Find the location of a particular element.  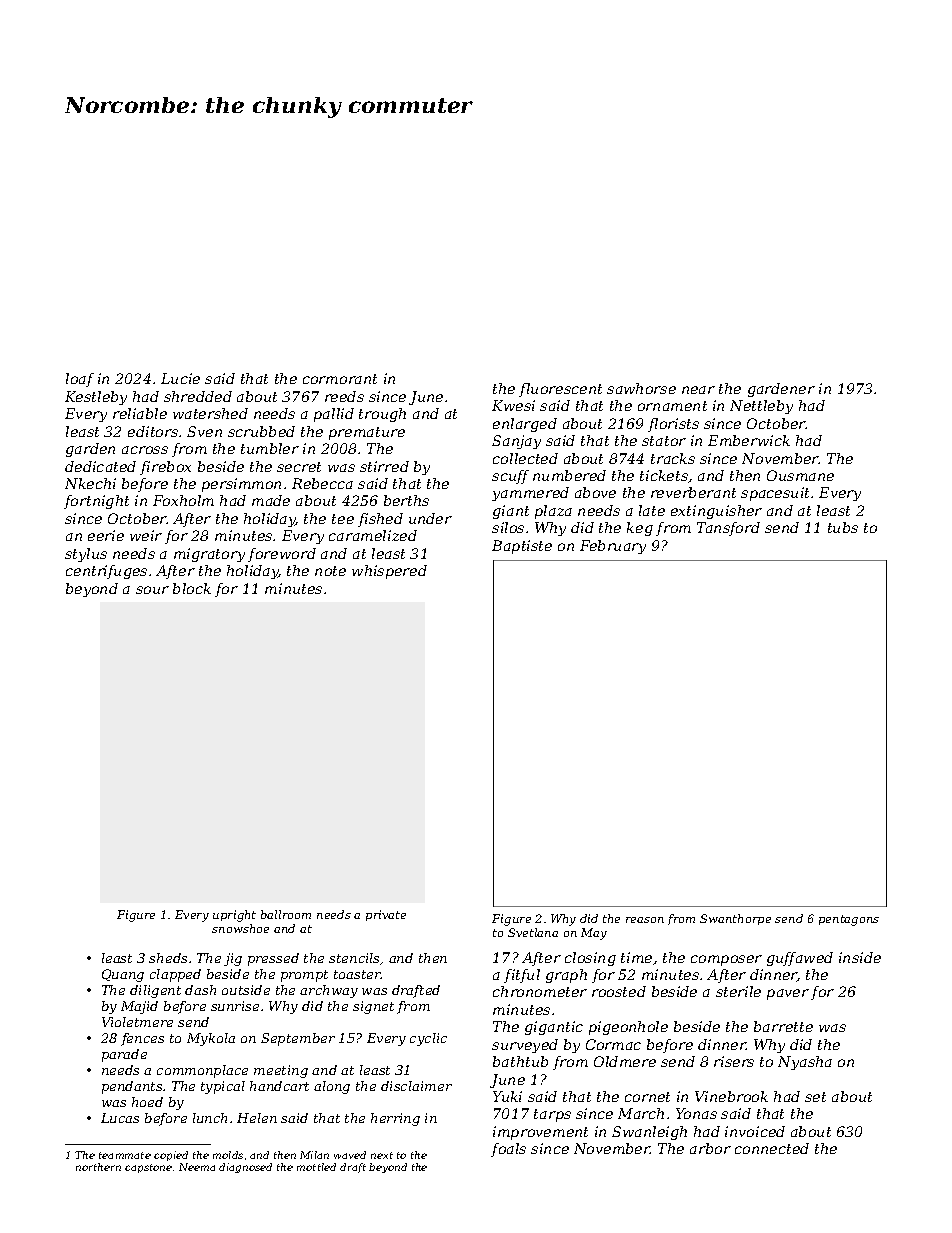

Nkechi is located at coordinates (90, 483).
